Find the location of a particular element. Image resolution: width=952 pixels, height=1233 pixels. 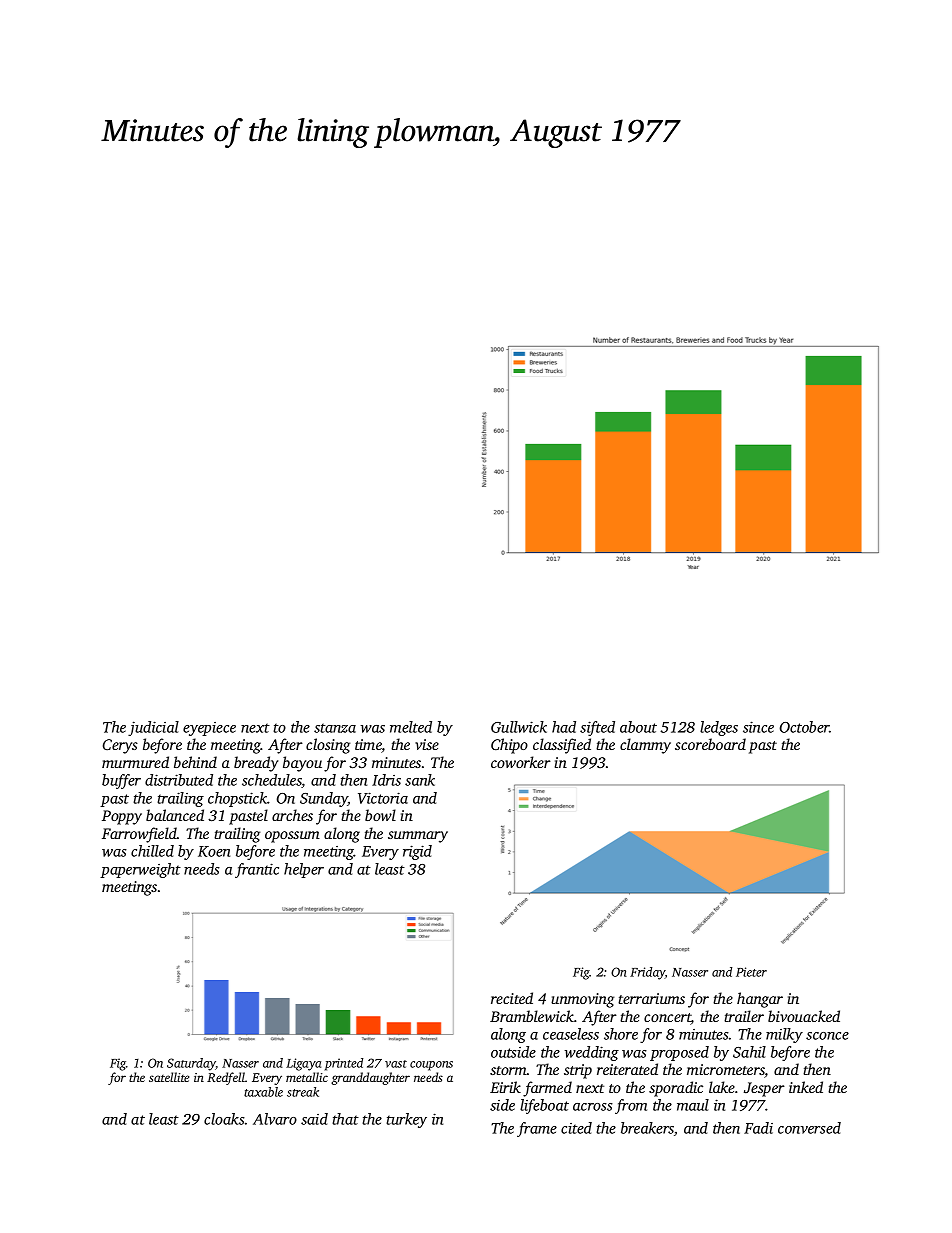

cloaks is located at coordinates (224, 1119).
